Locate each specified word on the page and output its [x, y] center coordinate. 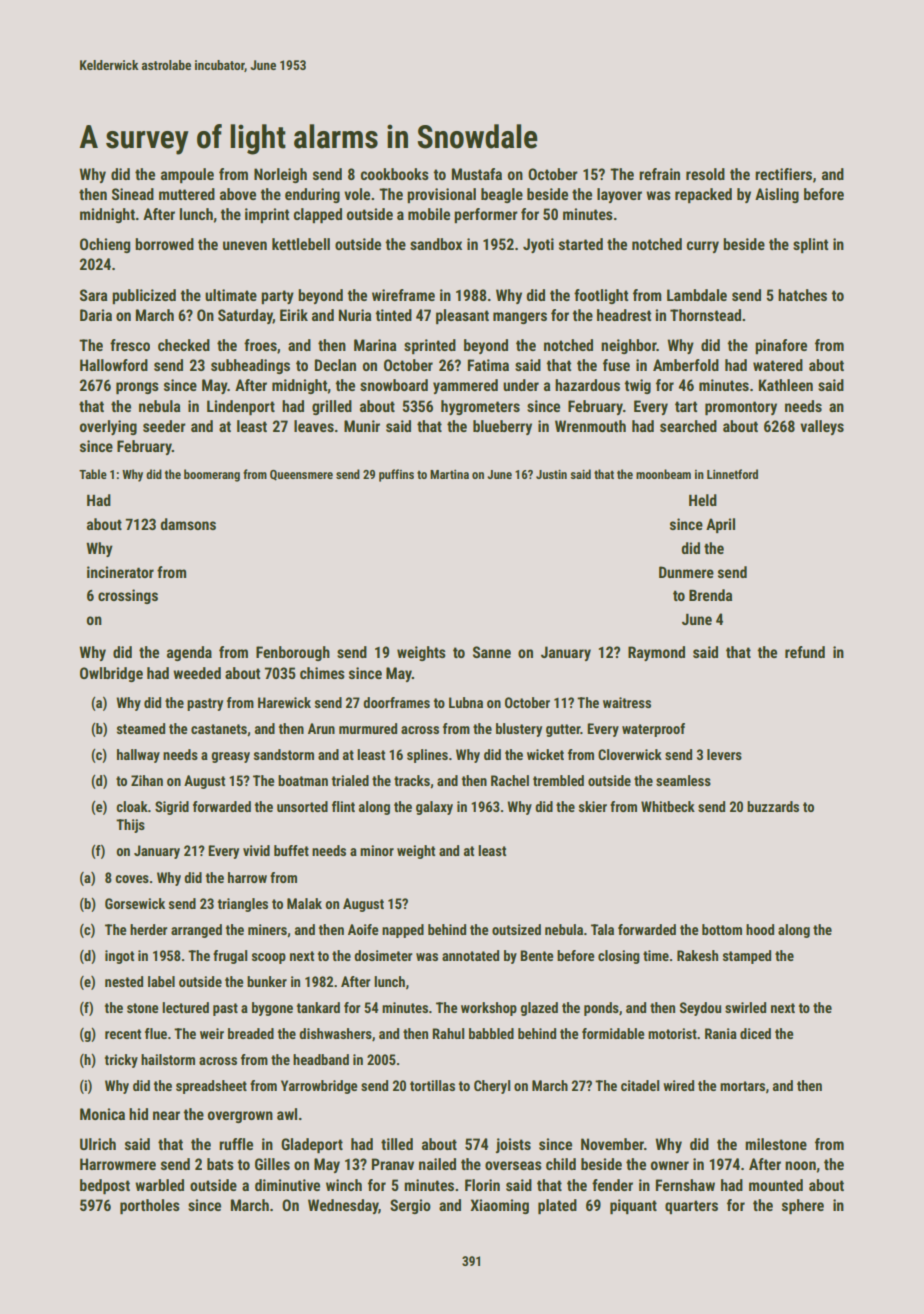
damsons [188, 524]
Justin [551, 474]
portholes [150, 1206]
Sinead [133, 194]
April [720, 525]
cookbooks [395, 174]
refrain [659, 174]
